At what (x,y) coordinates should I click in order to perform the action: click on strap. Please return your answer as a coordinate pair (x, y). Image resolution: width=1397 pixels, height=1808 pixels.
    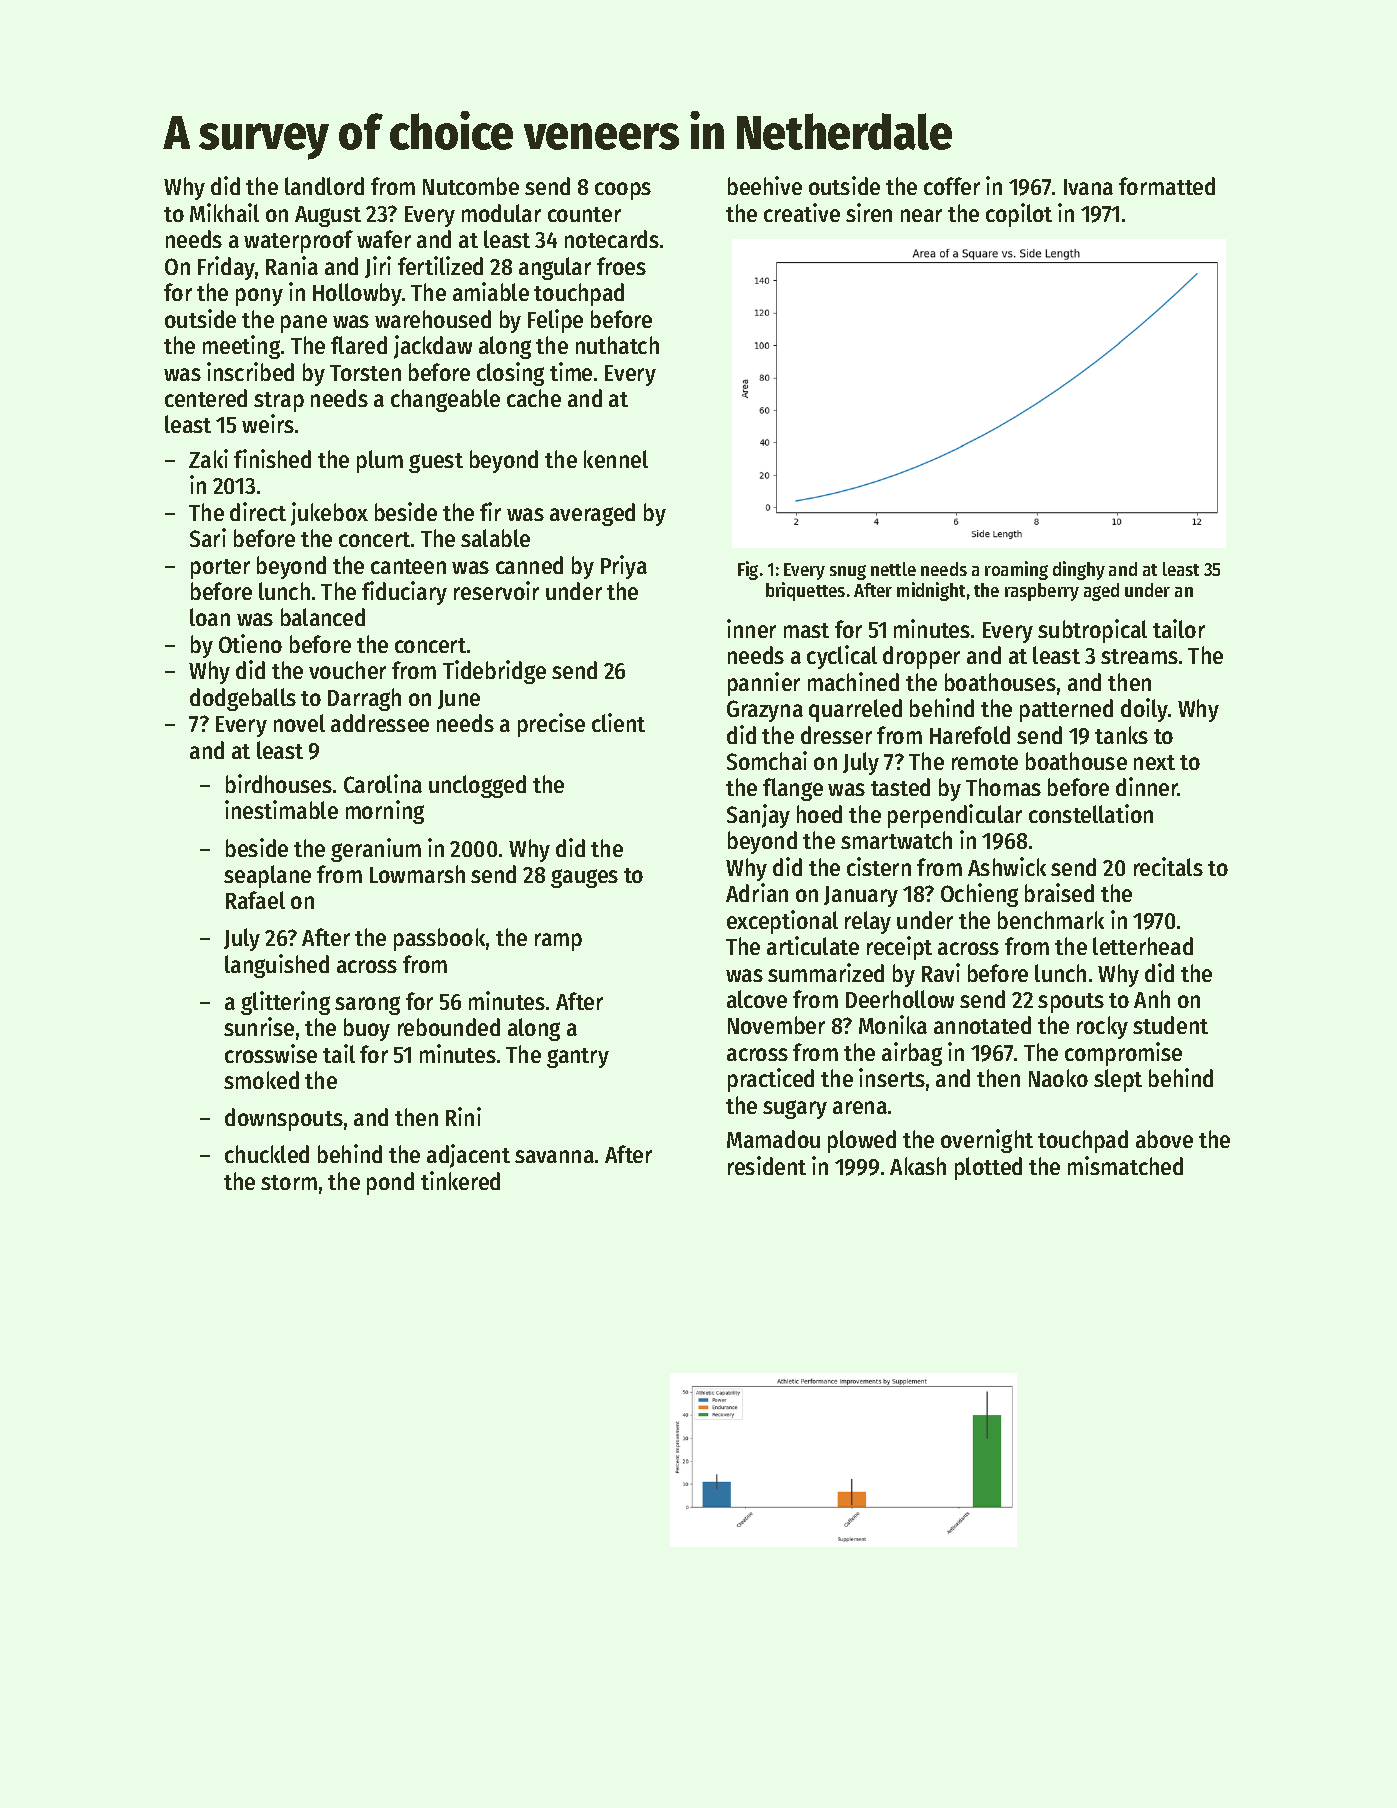
    Looking at the image, I should click on (279, 402).
